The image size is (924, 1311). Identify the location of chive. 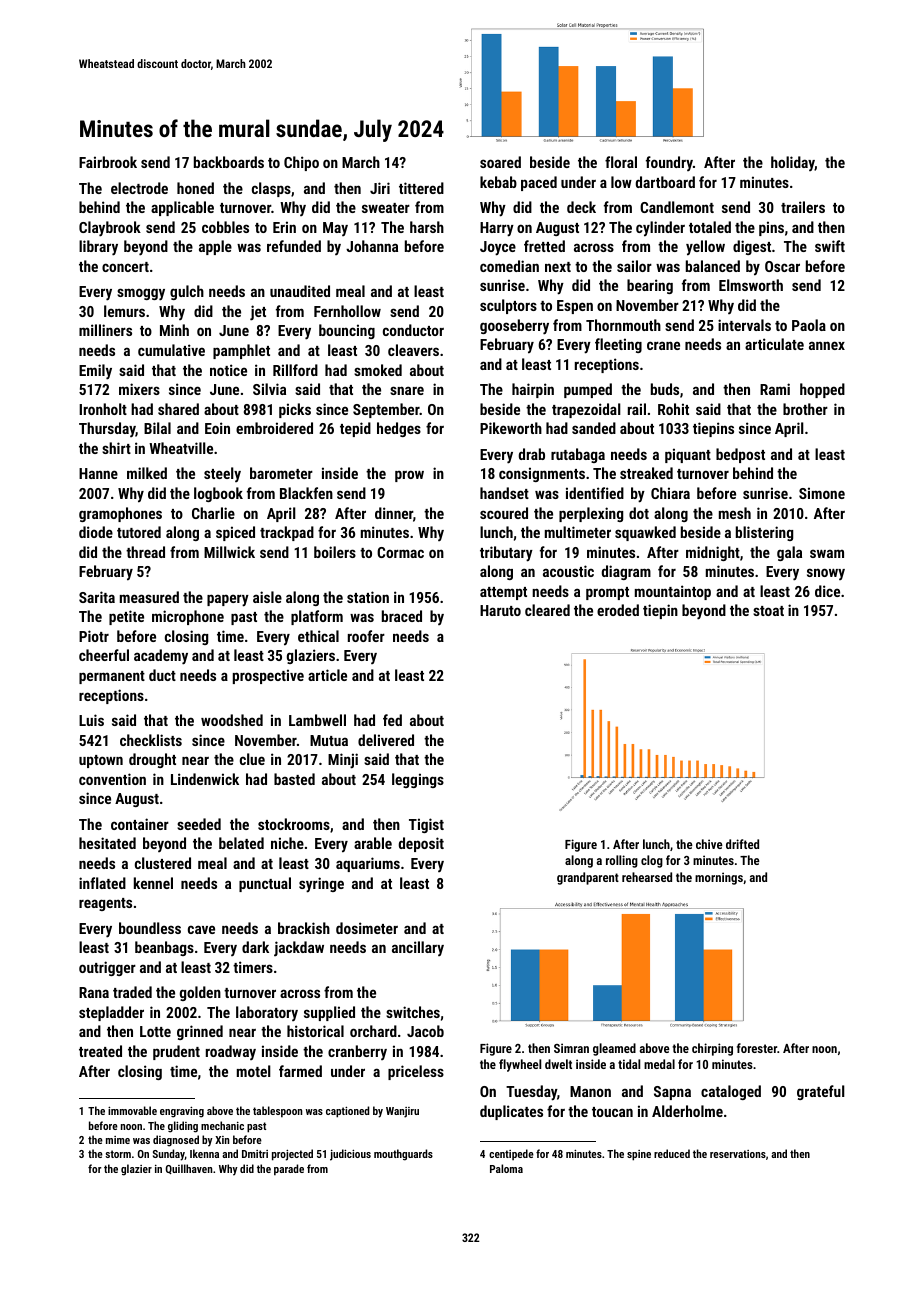
(709, 844).
